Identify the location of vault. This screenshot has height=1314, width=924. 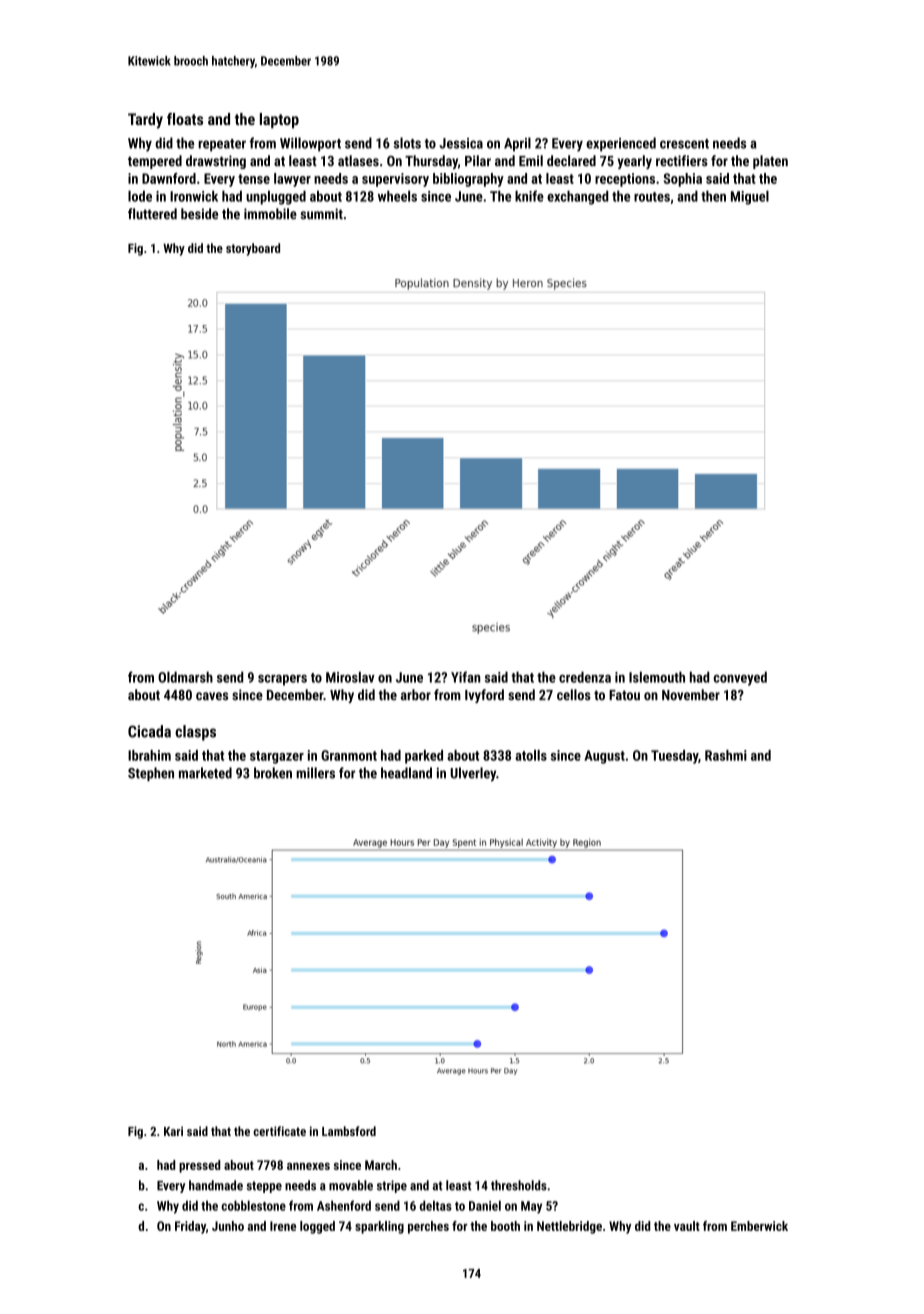
(687, 1226).
